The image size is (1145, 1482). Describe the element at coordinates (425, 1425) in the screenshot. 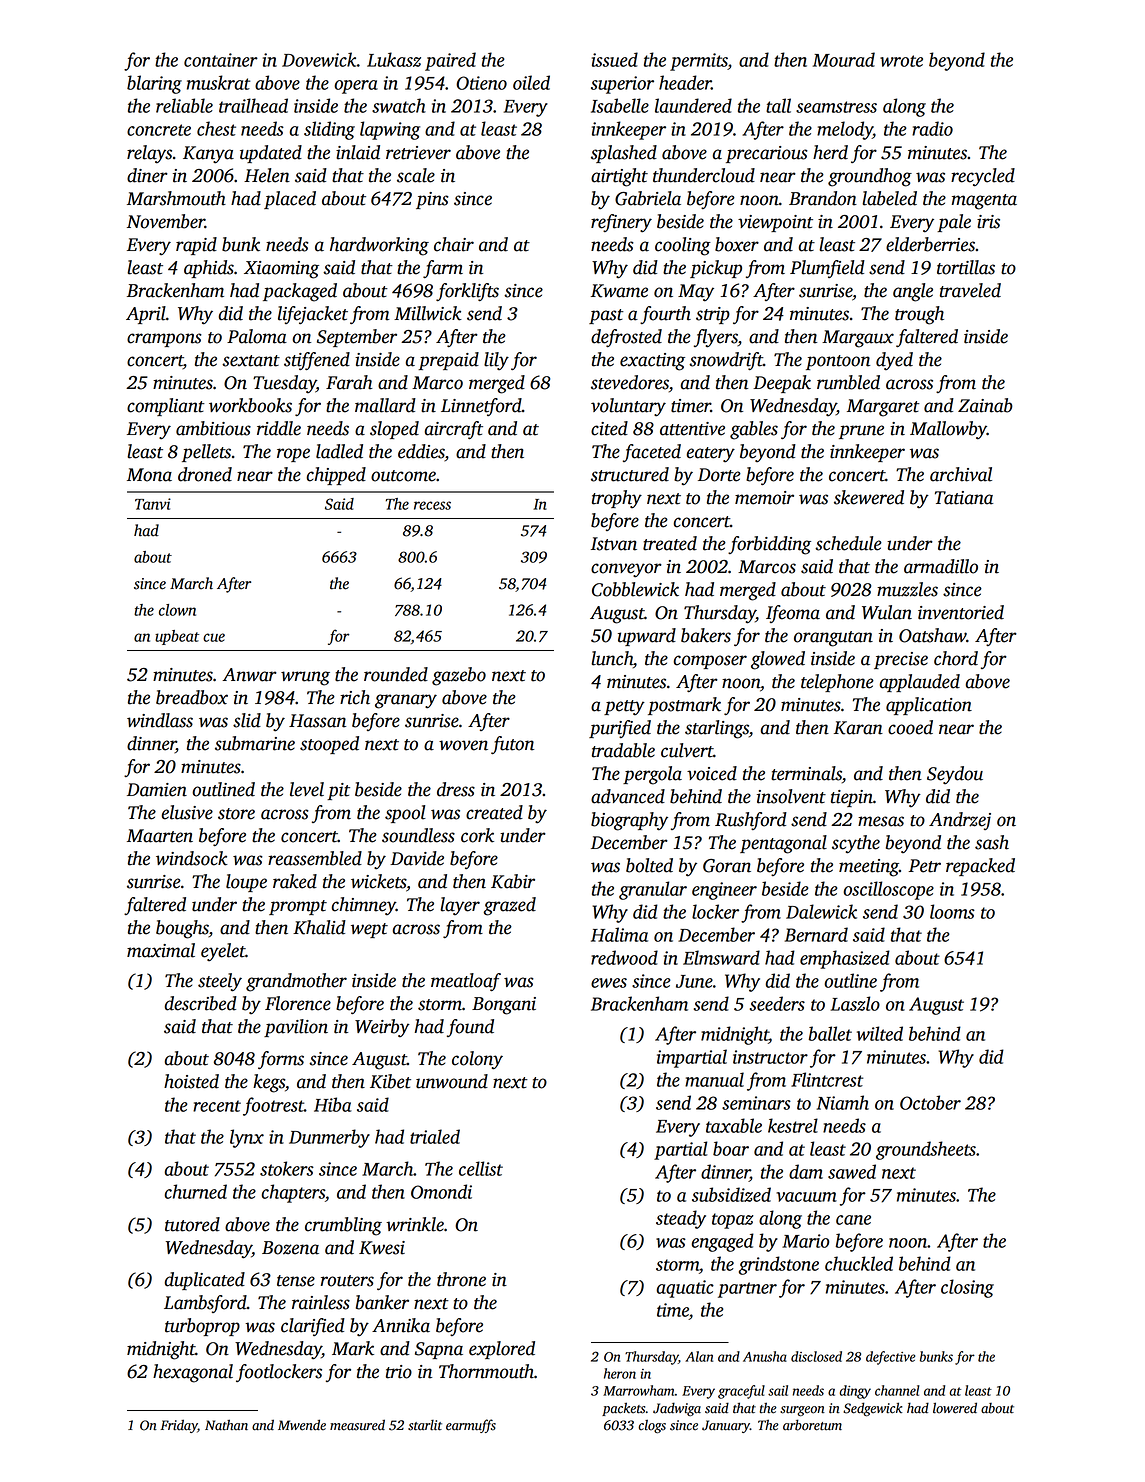

I see `starlit` at that location.
